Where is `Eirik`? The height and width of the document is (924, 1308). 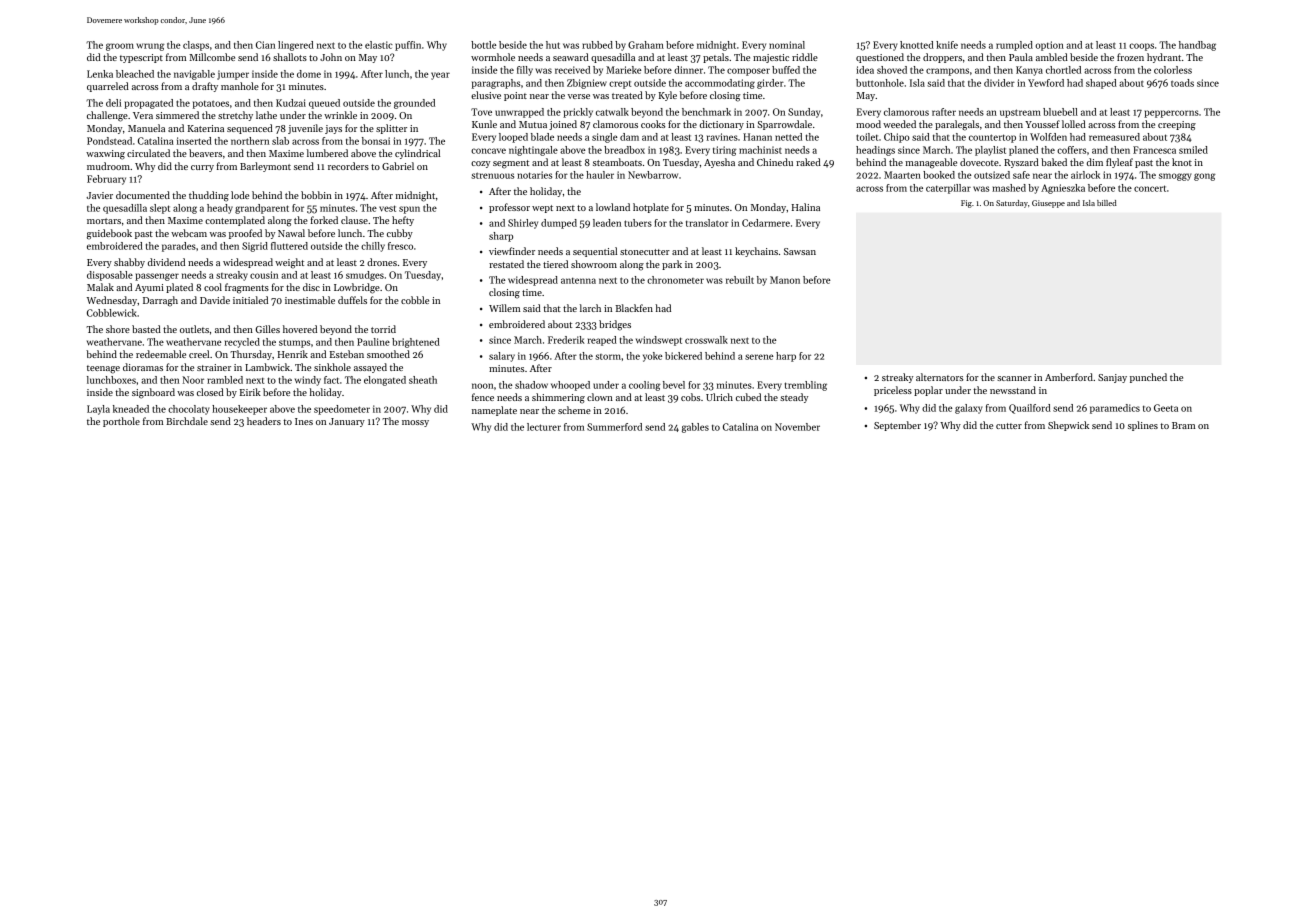
Eirik is located at coordinates (250, 392).
